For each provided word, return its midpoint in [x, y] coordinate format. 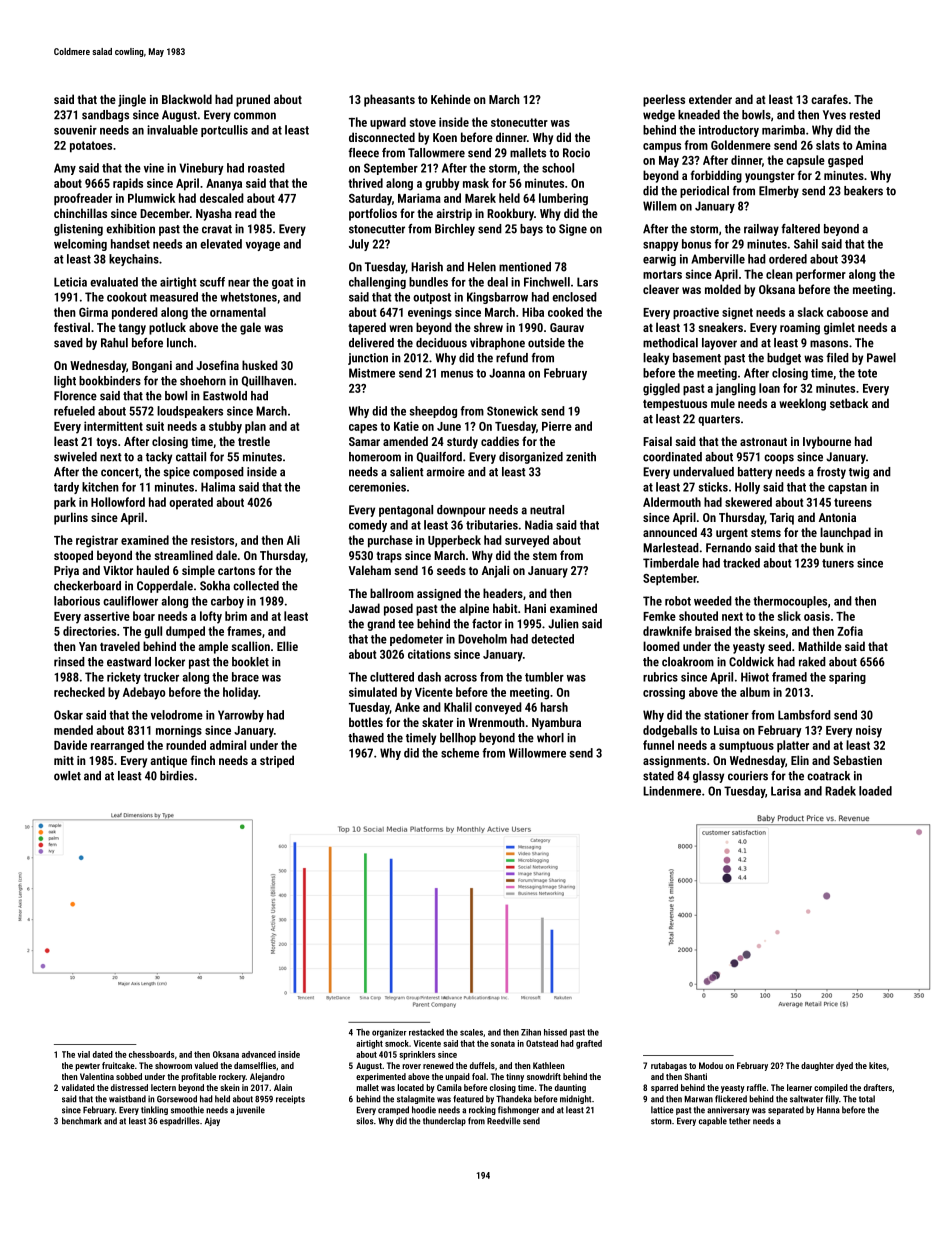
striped [277, 761]
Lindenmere [672, 791]
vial [84, 1054]
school [558, 168]
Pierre [557, 426]
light [65, 382]
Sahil [806, 244]
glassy [708, 777]
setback [849, 403]
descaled [222, 198]
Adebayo [144, 693]
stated [658, 776]
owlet [67, 776]
